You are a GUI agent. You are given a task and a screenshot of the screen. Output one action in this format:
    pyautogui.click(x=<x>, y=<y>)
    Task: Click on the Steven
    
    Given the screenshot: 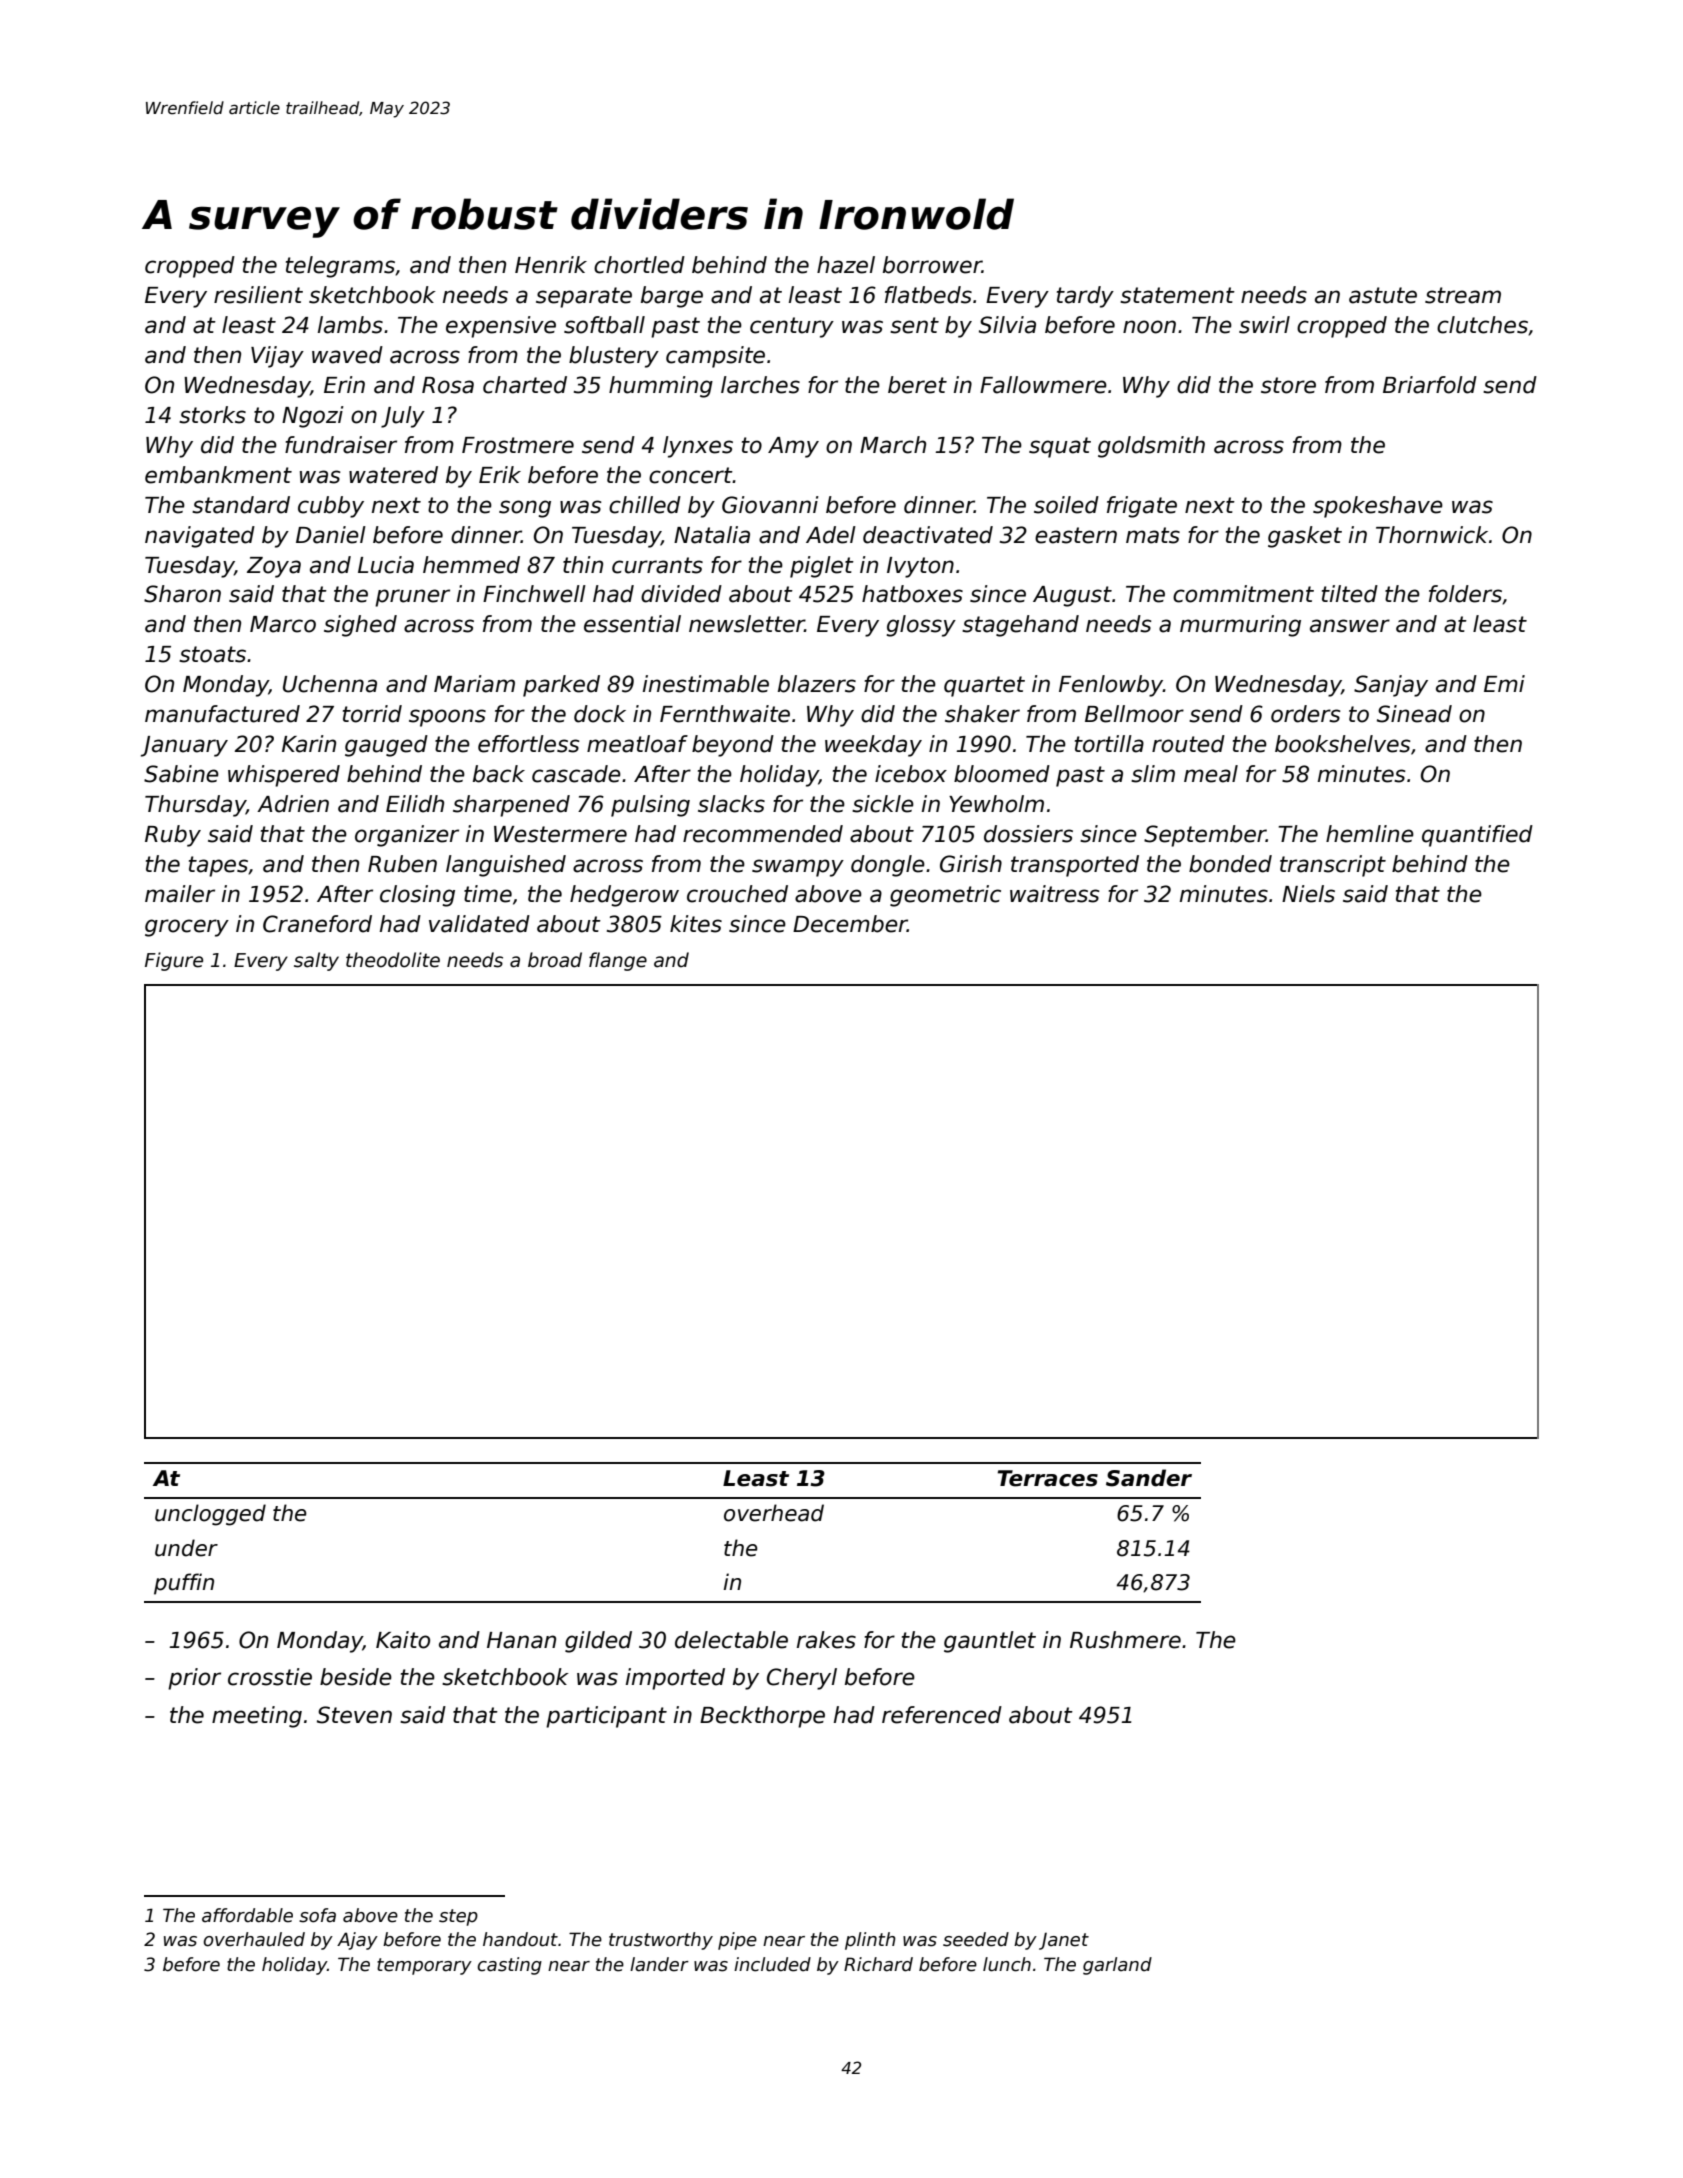 What is the action you would take?
    pyautogui.click(x=354, y=1715)
